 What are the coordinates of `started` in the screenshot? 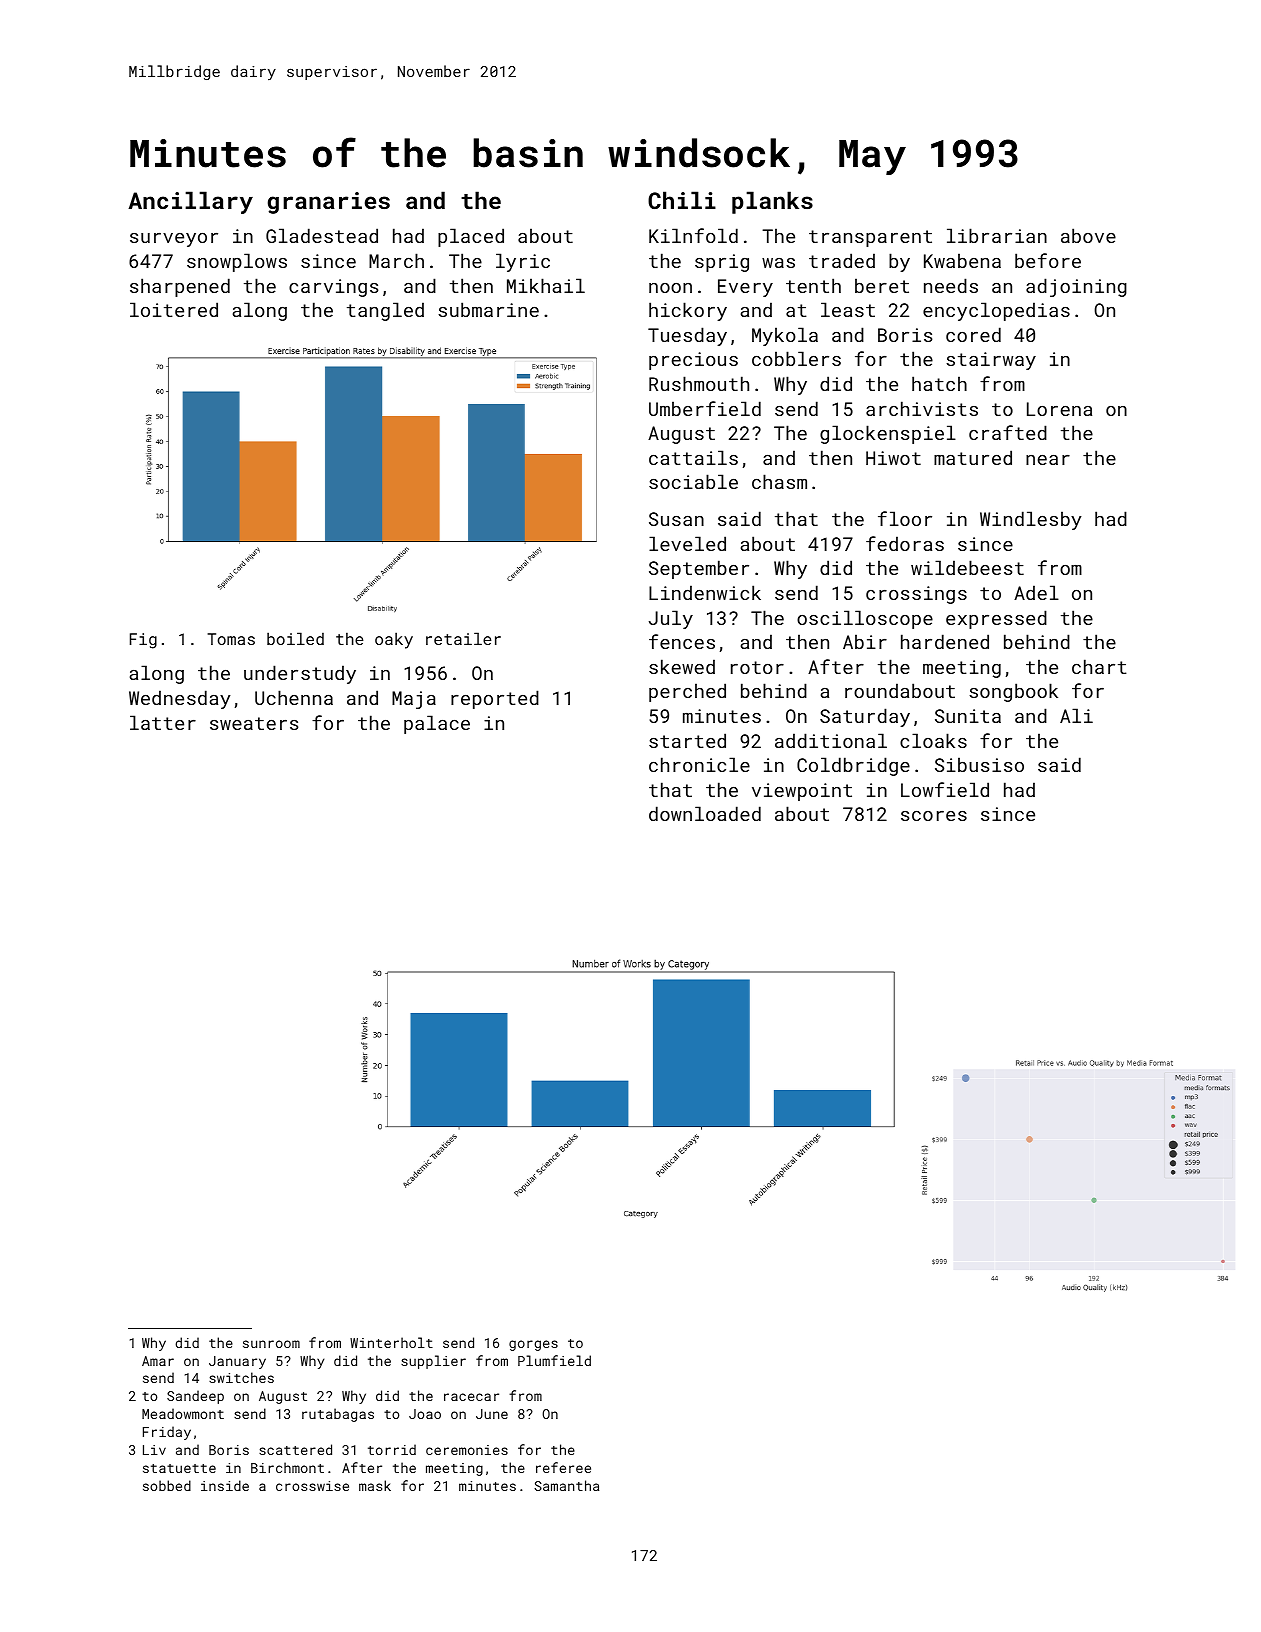 It's located at (687, 740).
